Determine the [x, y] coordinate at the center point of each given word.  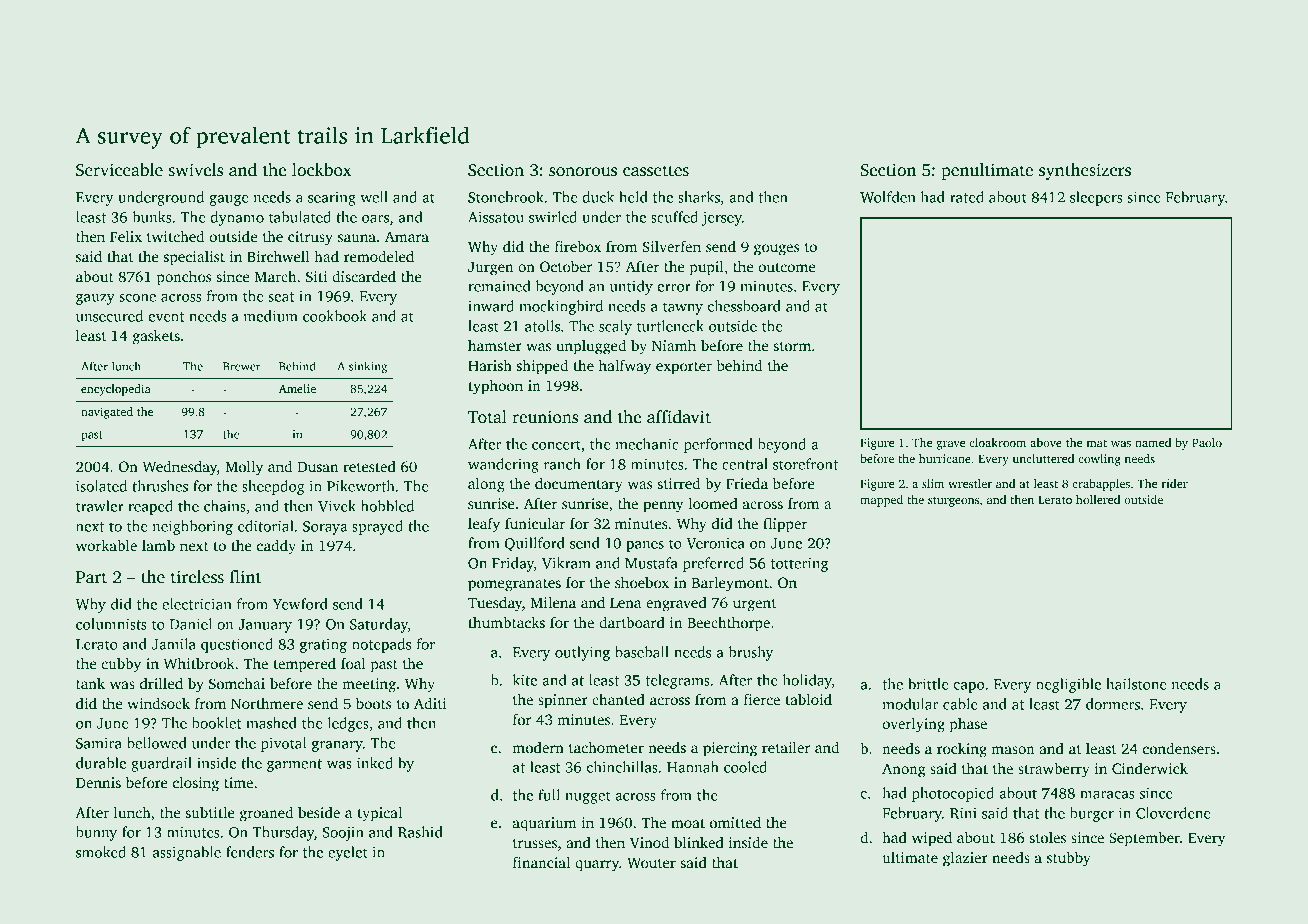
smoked [101, 852]
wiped [932, 839]
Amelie [297, 388]
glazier [965, 859]
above [1046, 442]
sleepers [1096, 198]
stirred [678, 483]
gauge [228, 200]
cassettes [656, 171]
